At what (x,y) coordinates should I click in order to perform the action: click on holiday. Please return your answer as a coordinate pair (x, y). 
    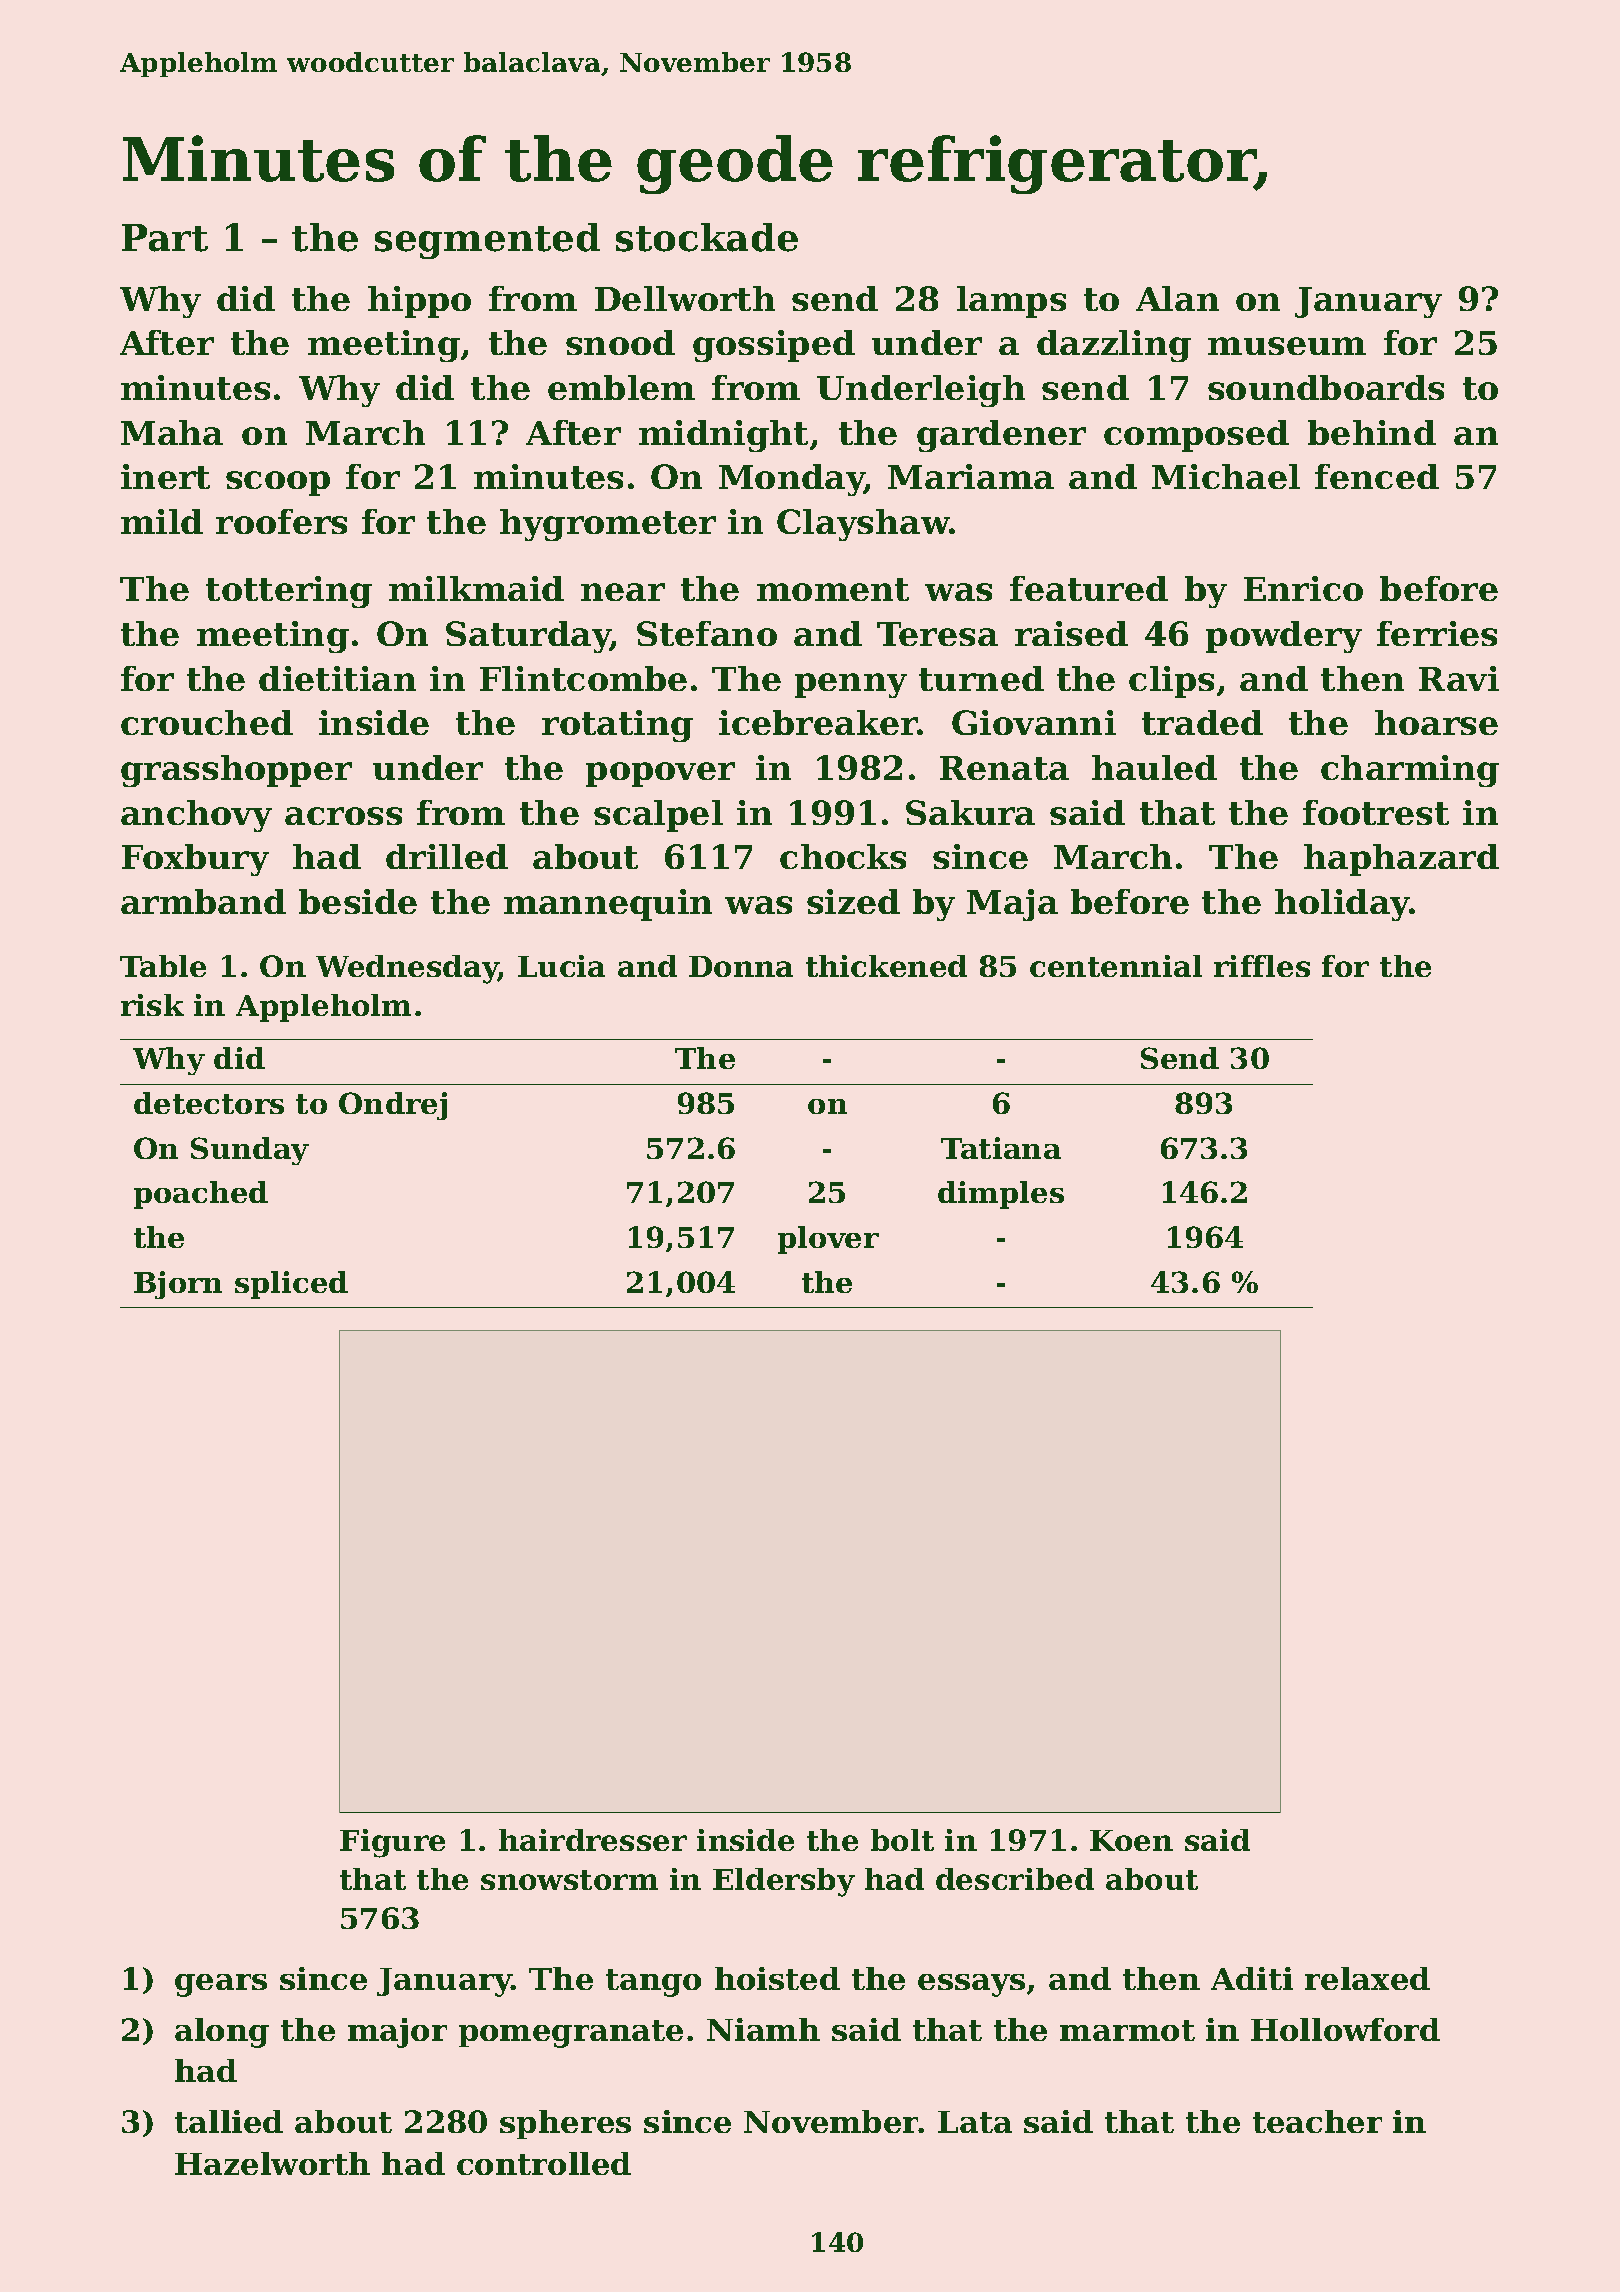
    Looking at the image, I should click on (1342, 905).
